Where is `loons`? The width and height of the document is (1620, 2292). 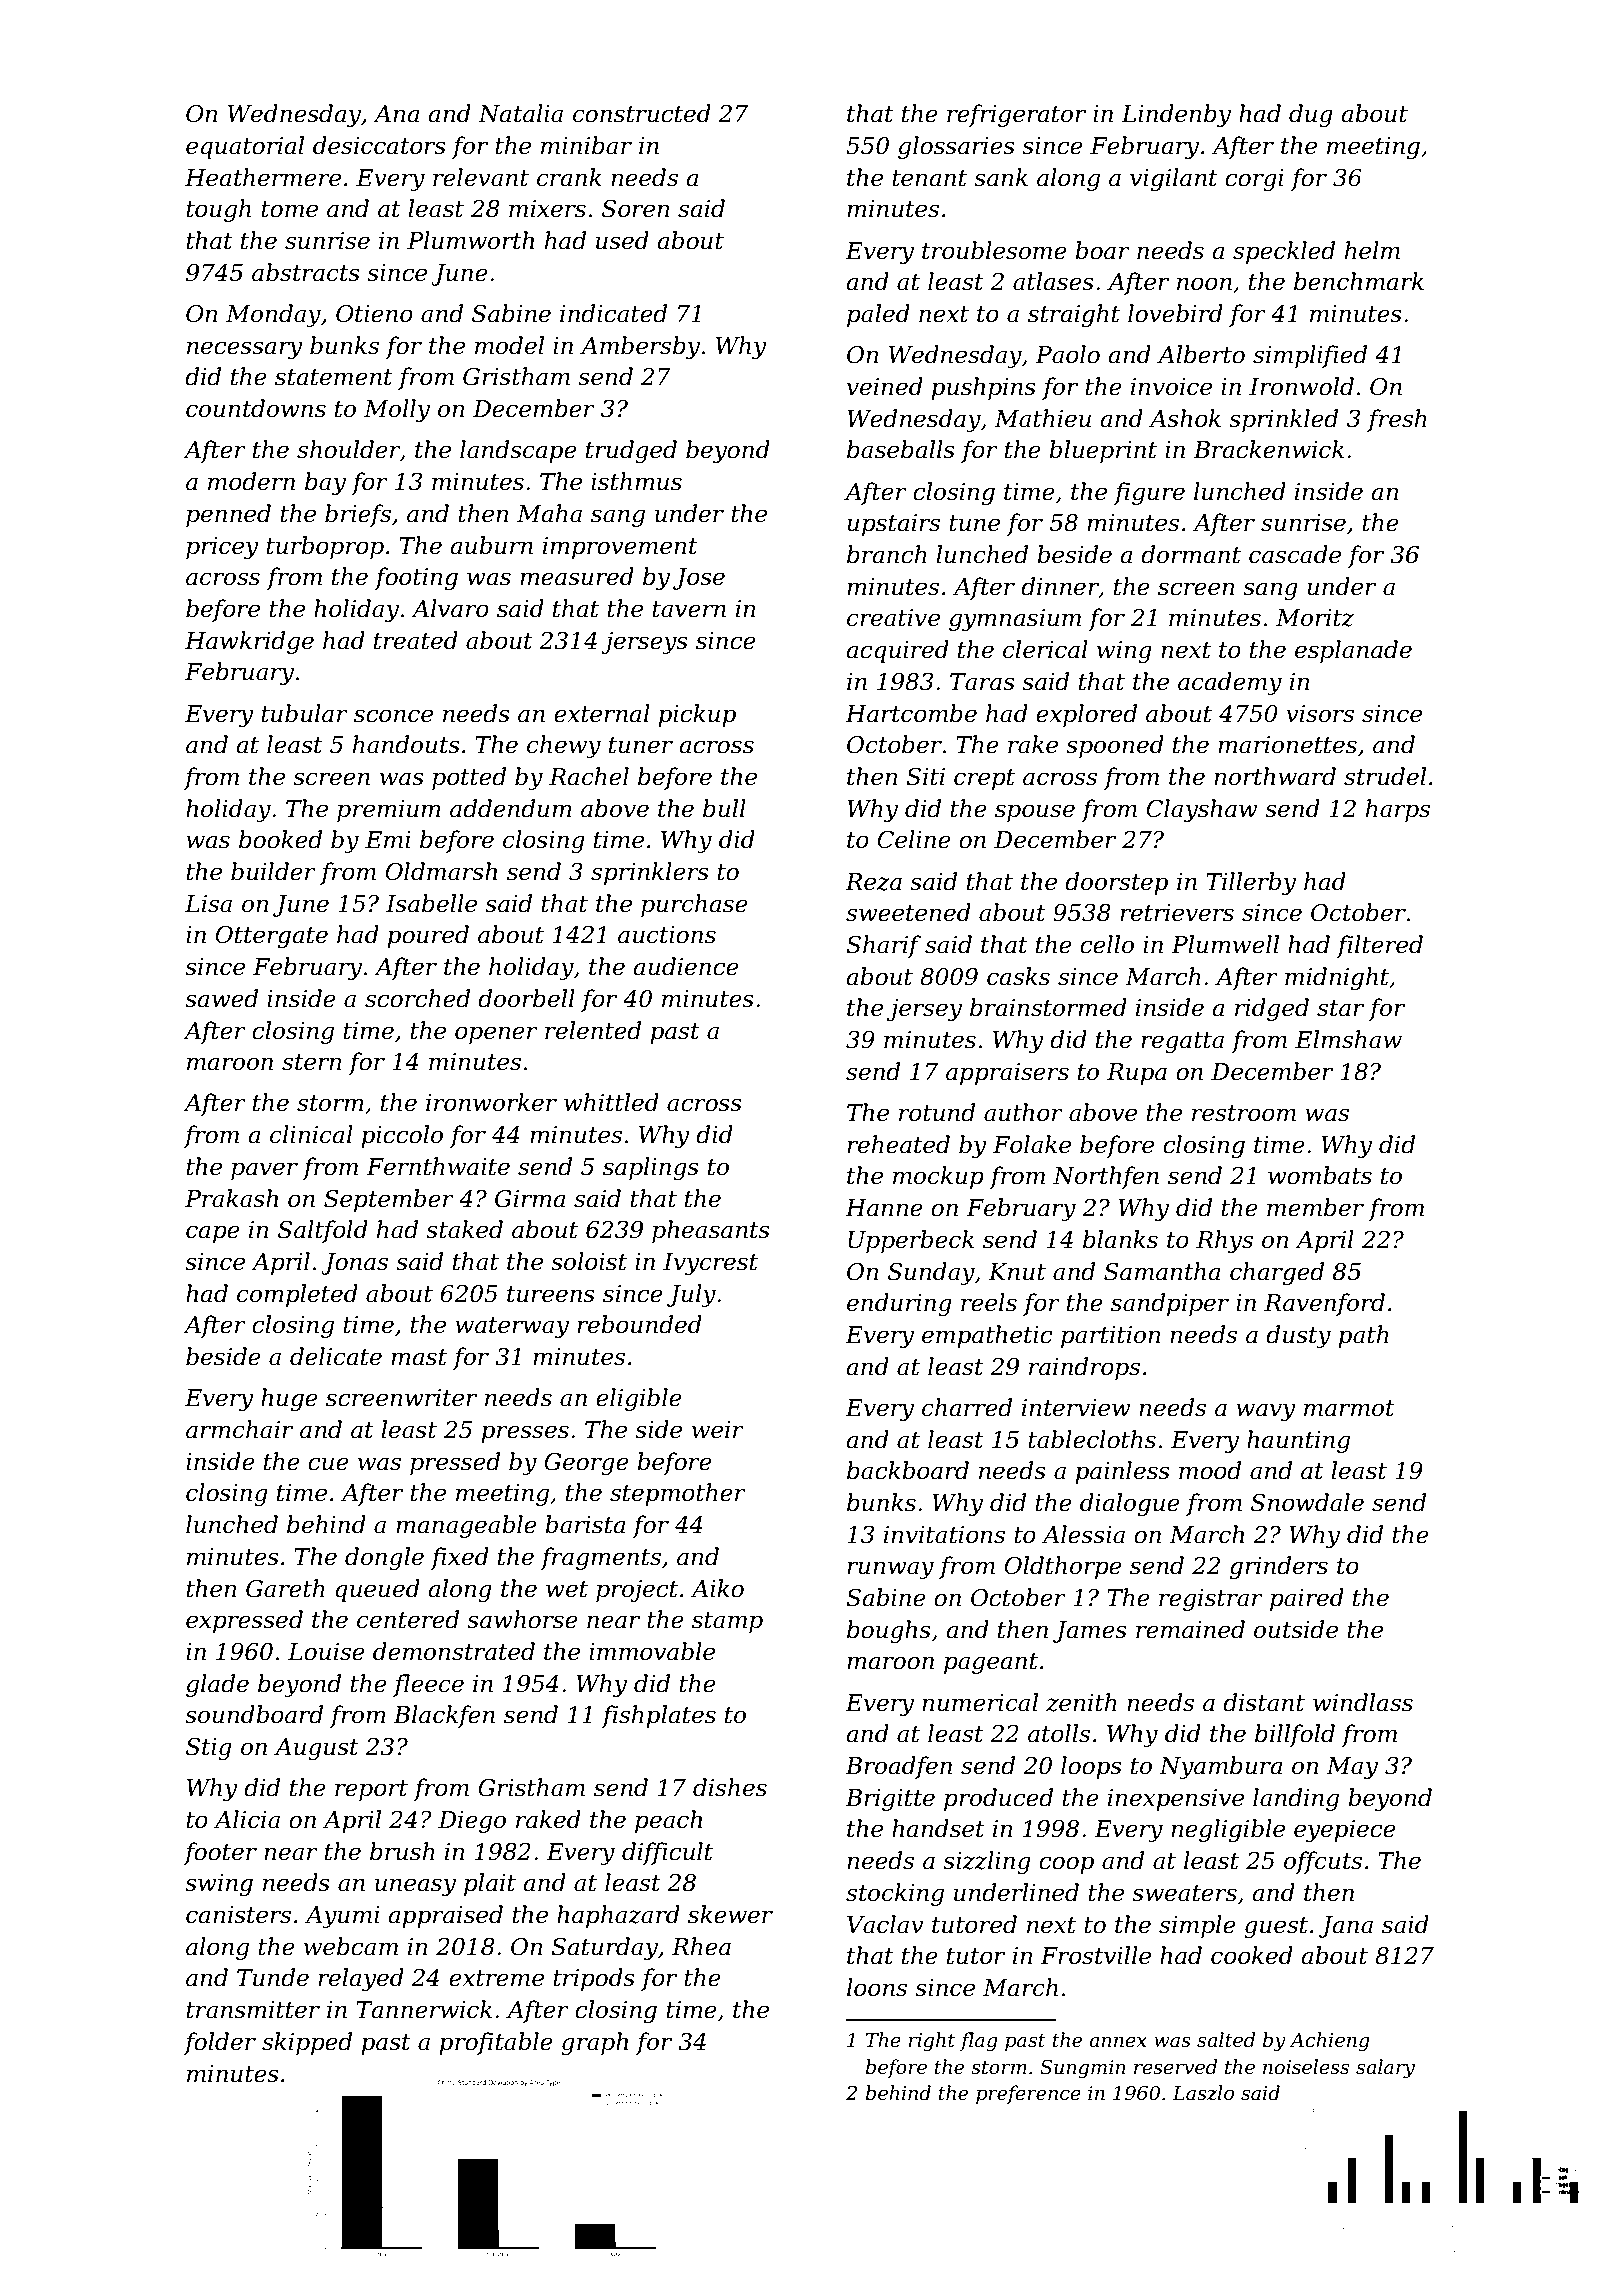
loons is located at coordinates (877, 1987).
